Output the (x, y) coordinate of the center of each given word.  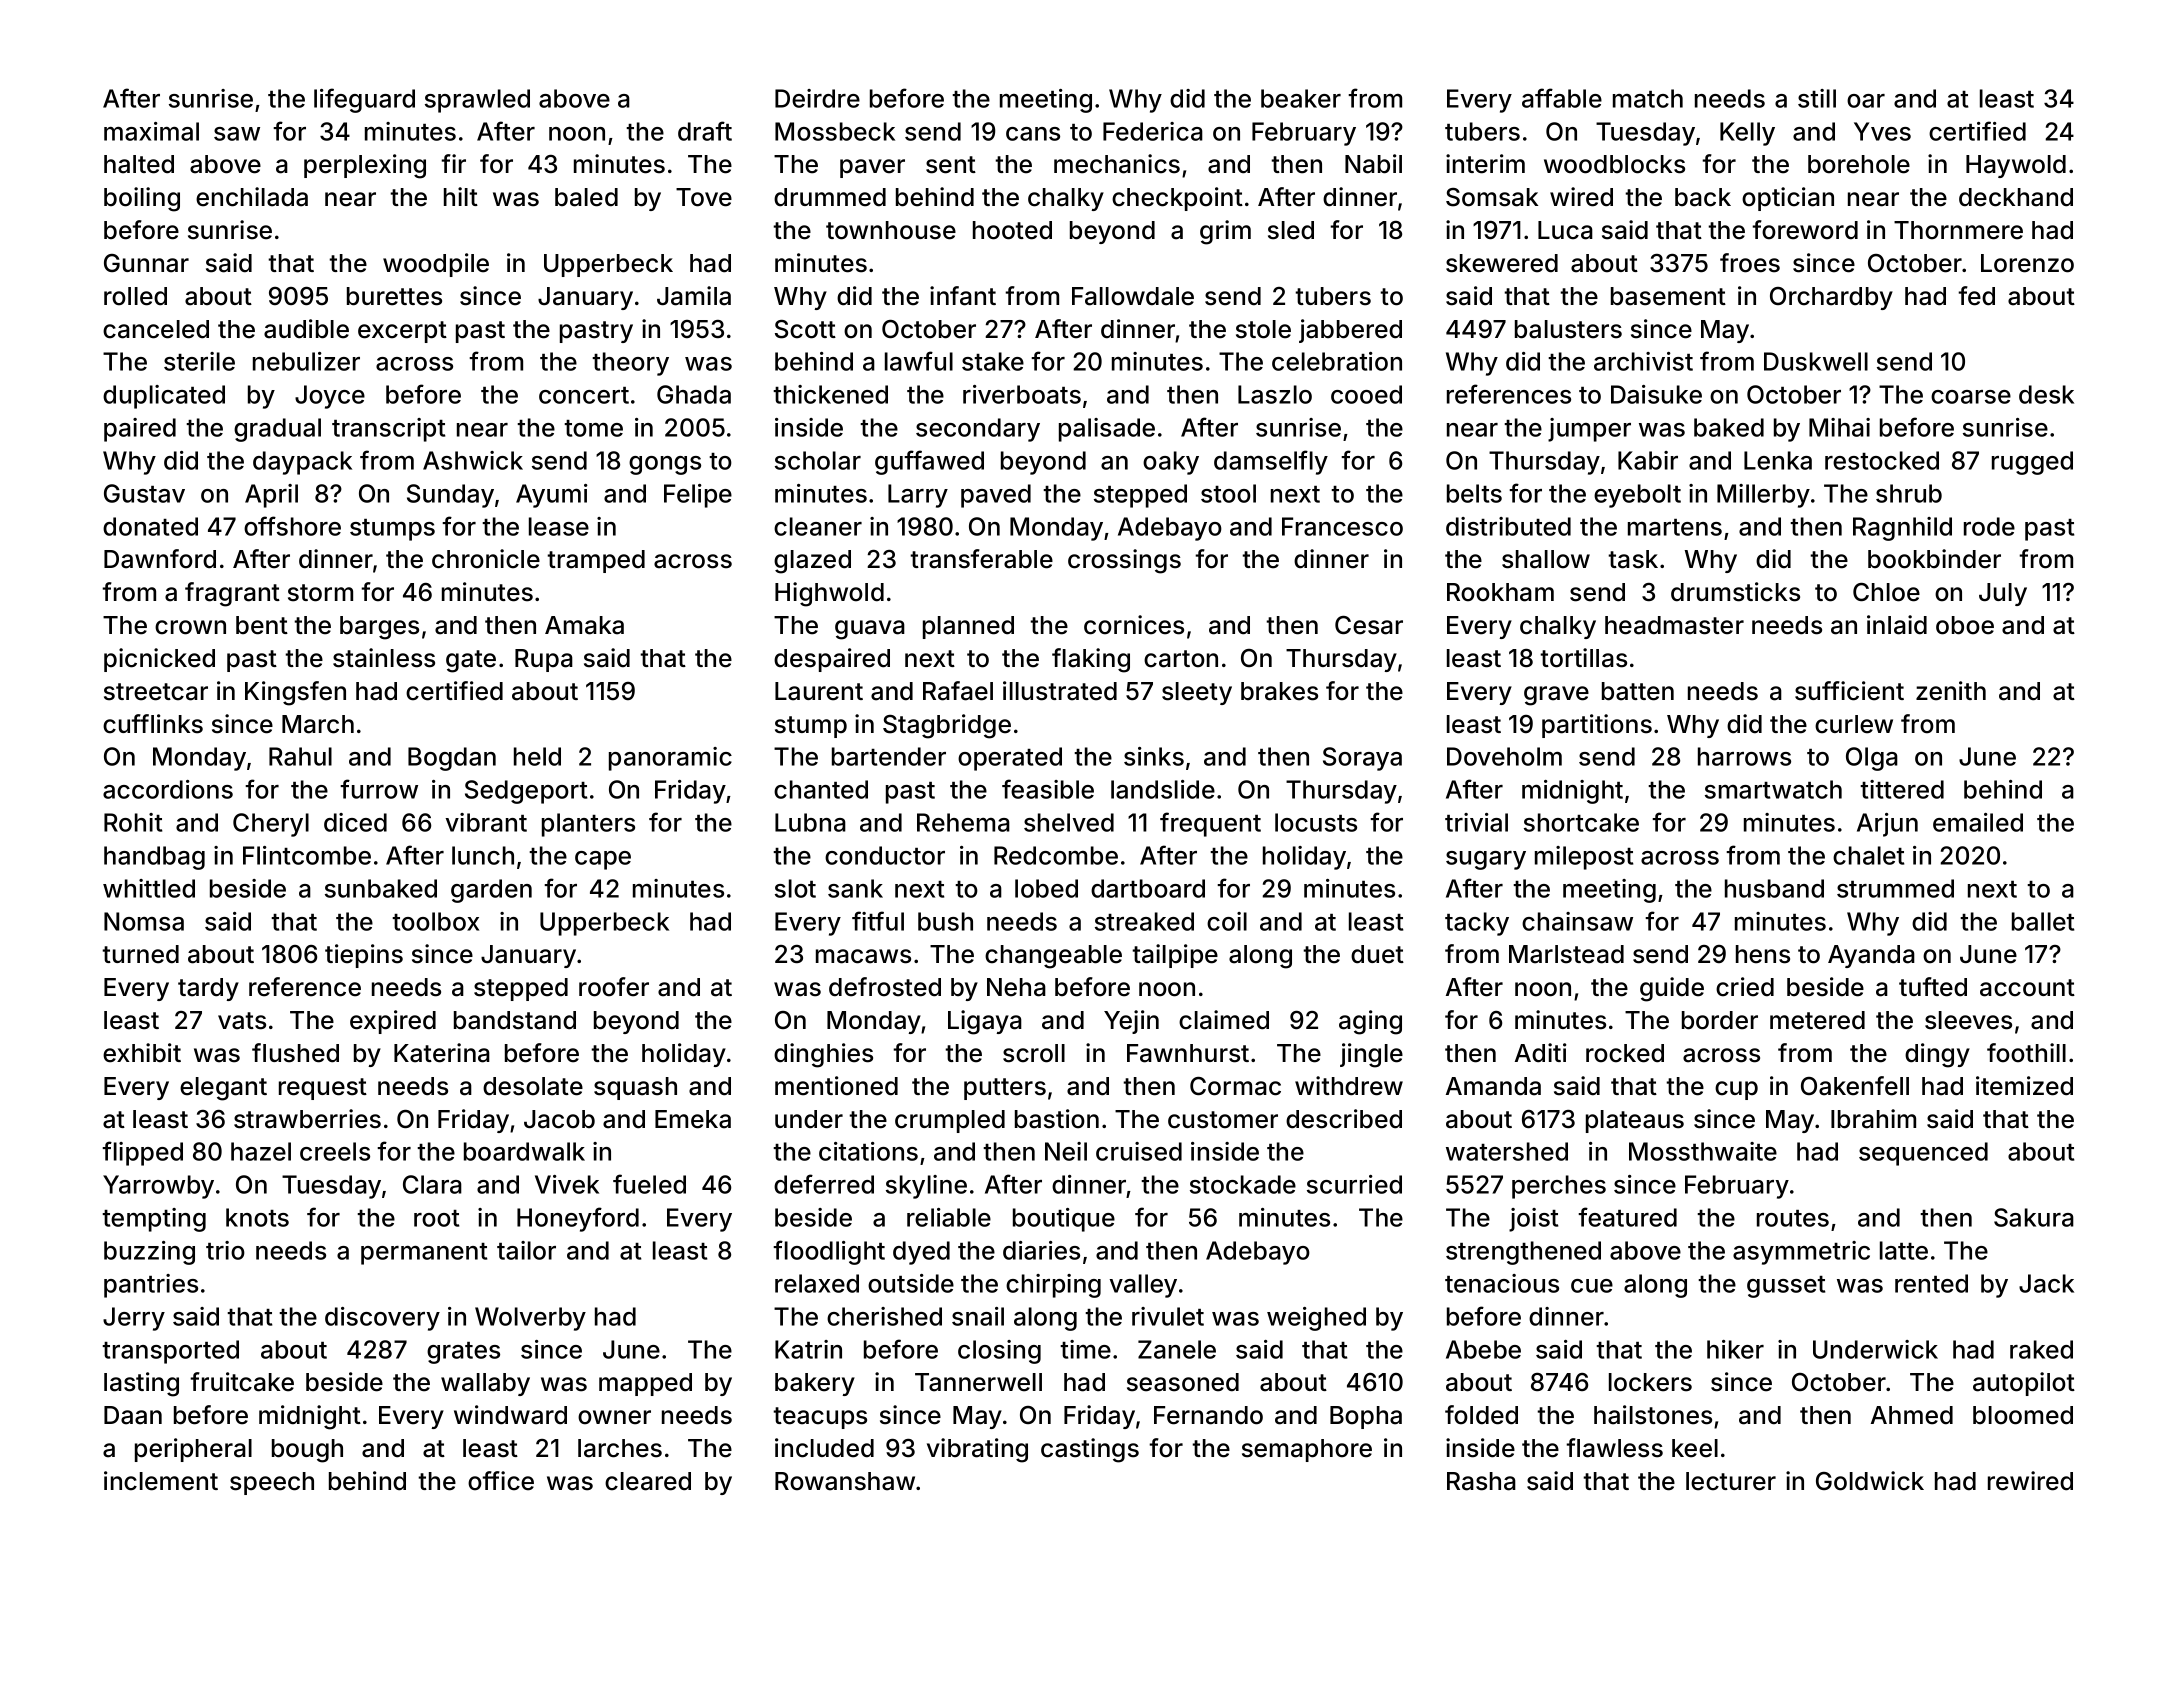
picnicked (159, 660)
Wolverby (530, 1319)
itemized (2024, 1086)
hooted (1012, 230)
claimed (1224, 1020)
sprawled (477, 101)
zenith (1951, 691)
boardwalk (524, 1151)
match (1648, 98)
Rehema (963, 822)
